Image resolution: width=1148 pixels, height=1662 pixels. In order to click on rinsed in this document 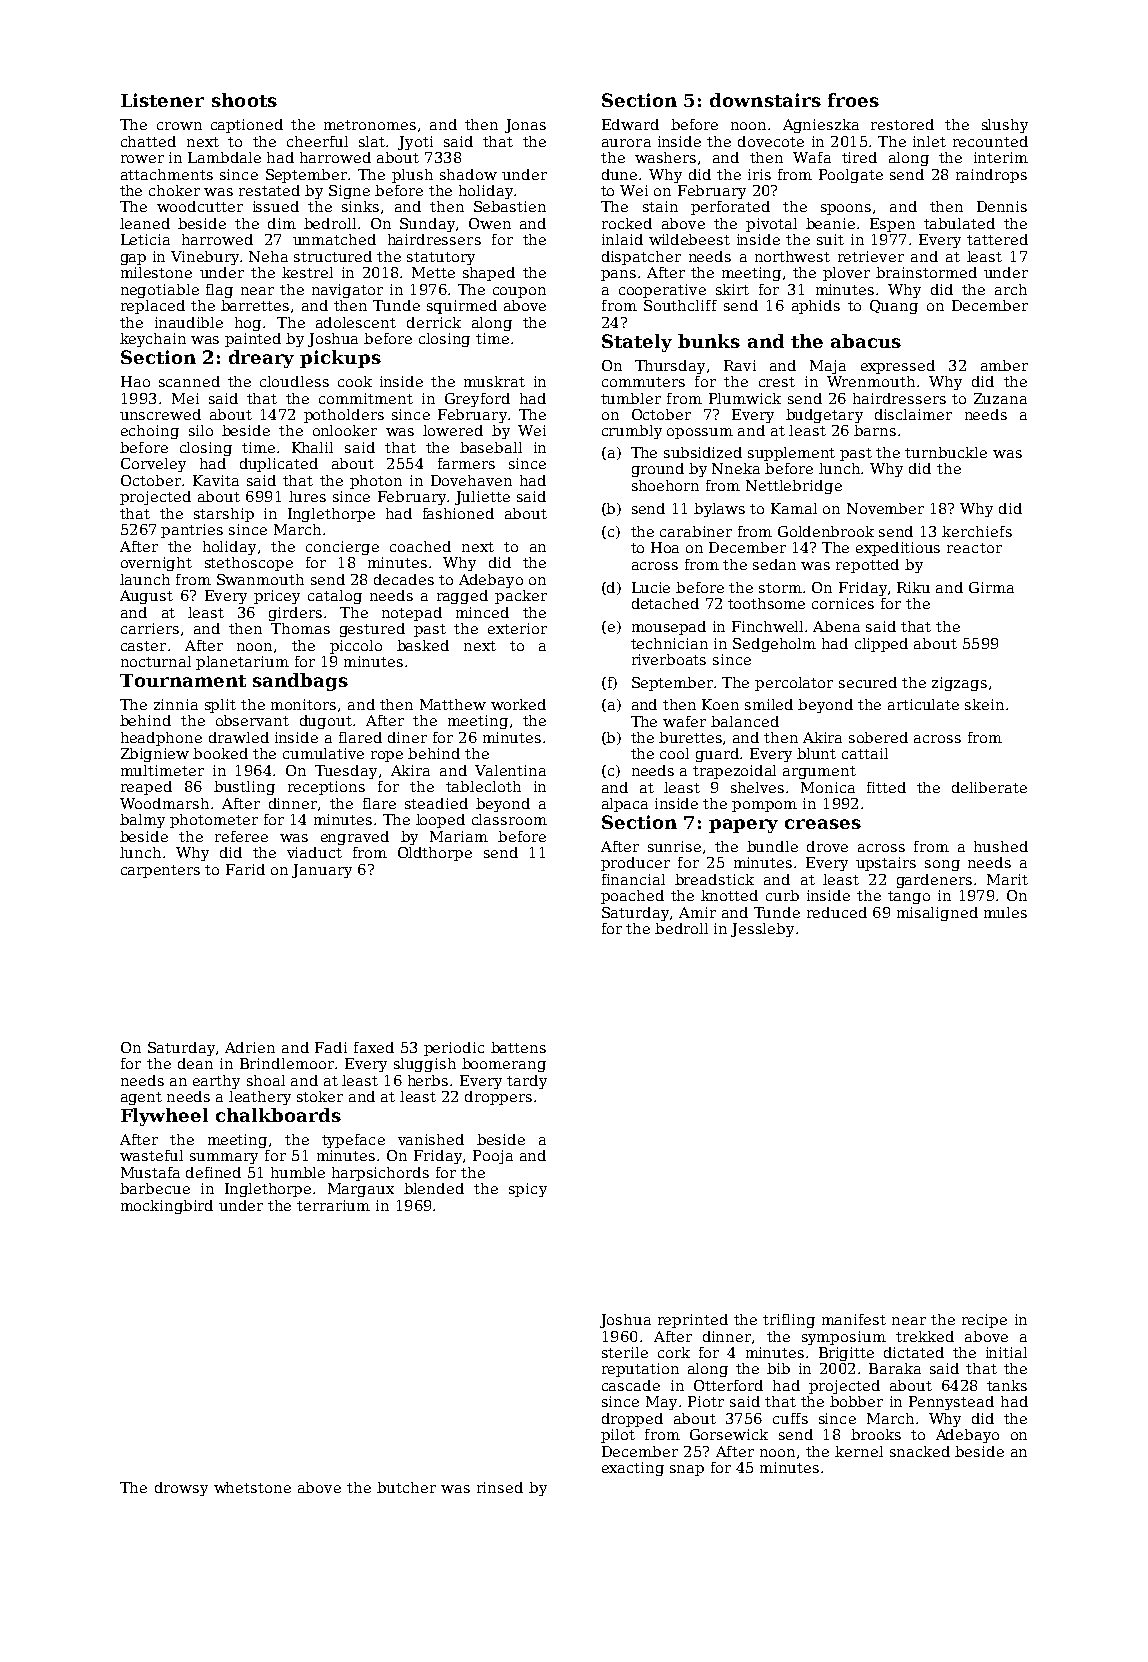, I will do `click(500, 1487)`.
